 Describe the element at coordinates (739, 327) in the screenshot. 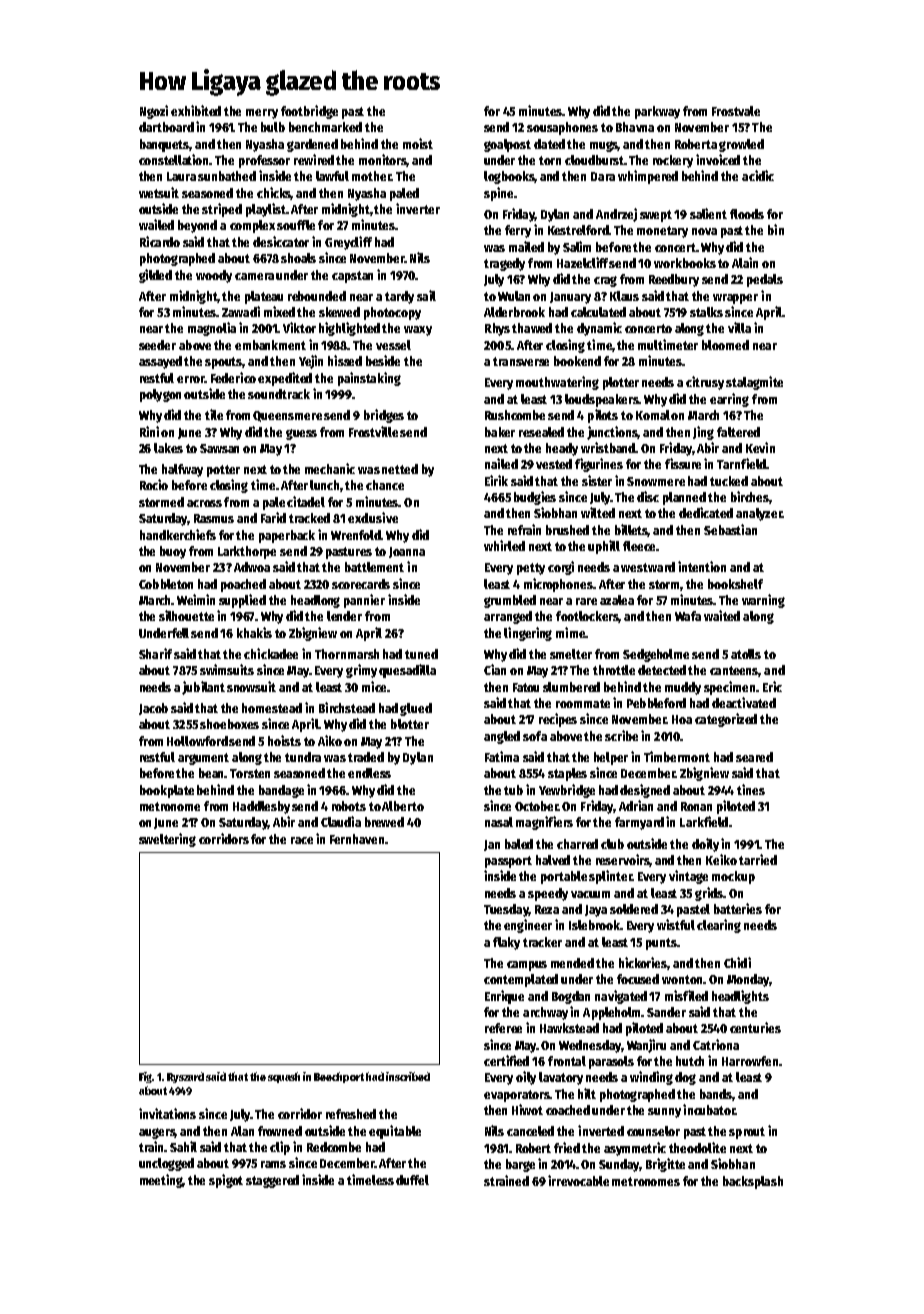

I see `villa` at that location.
